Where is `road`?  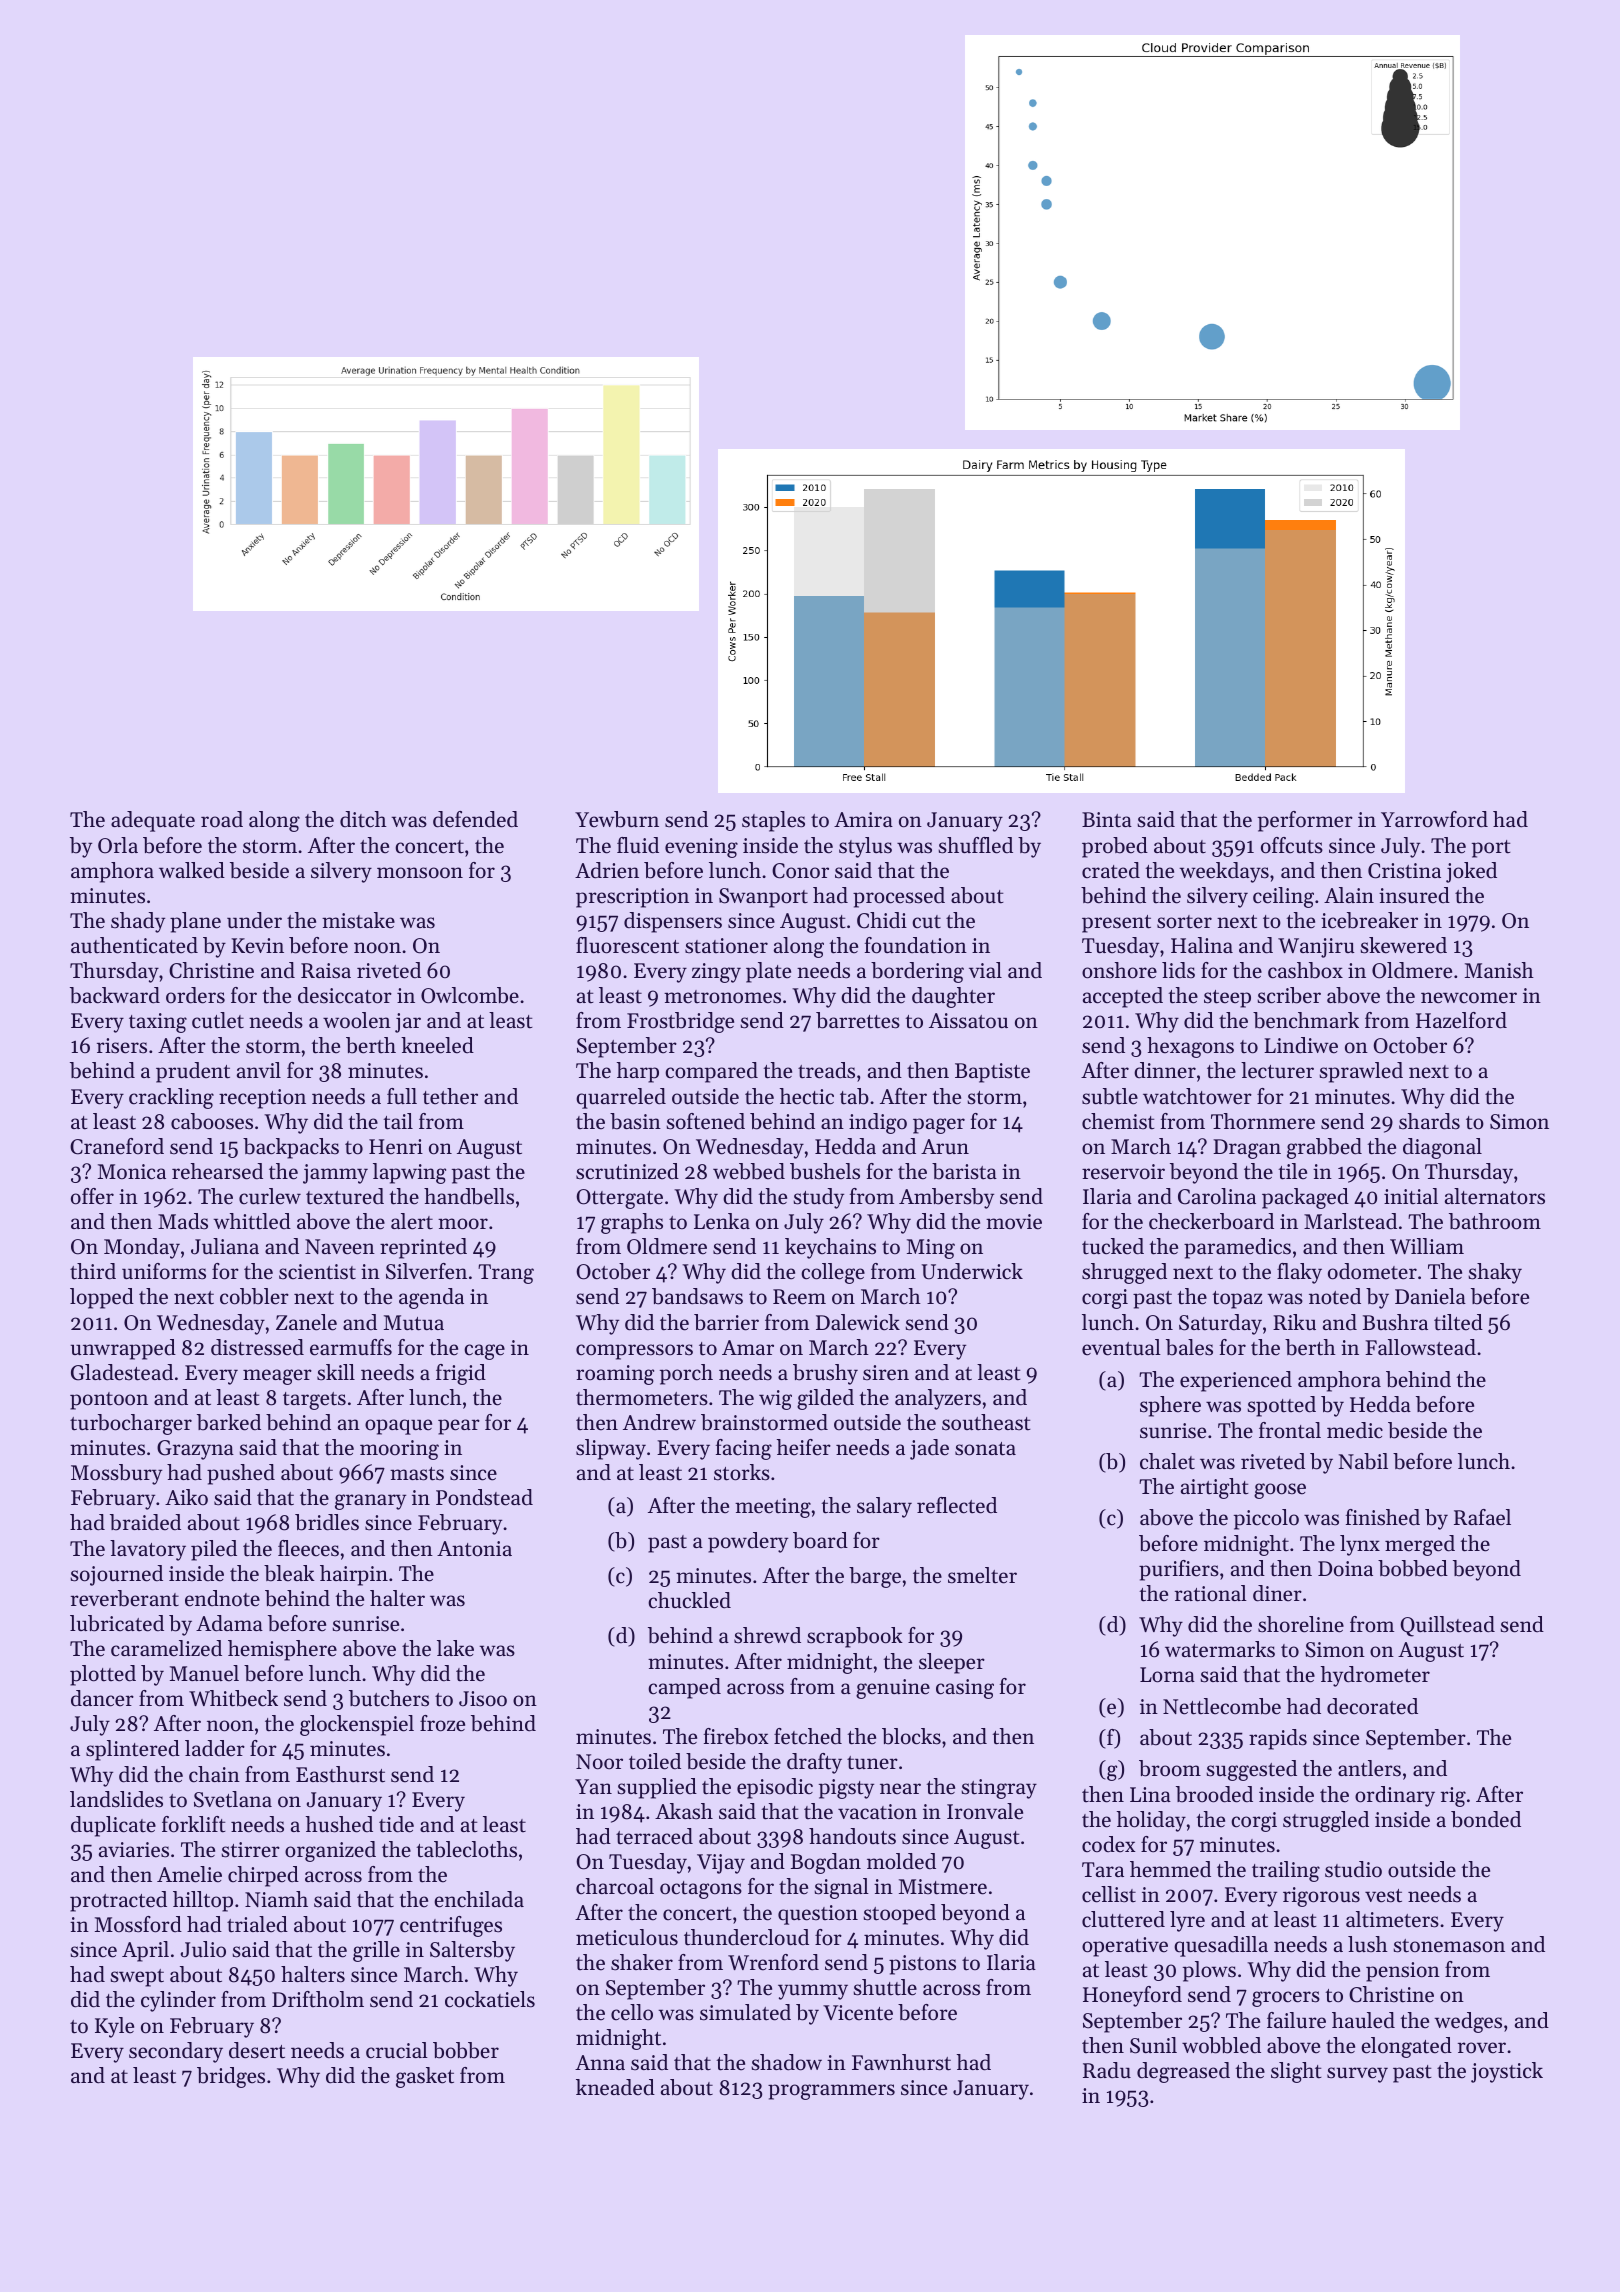
road is located at coordinates (222, 819).
